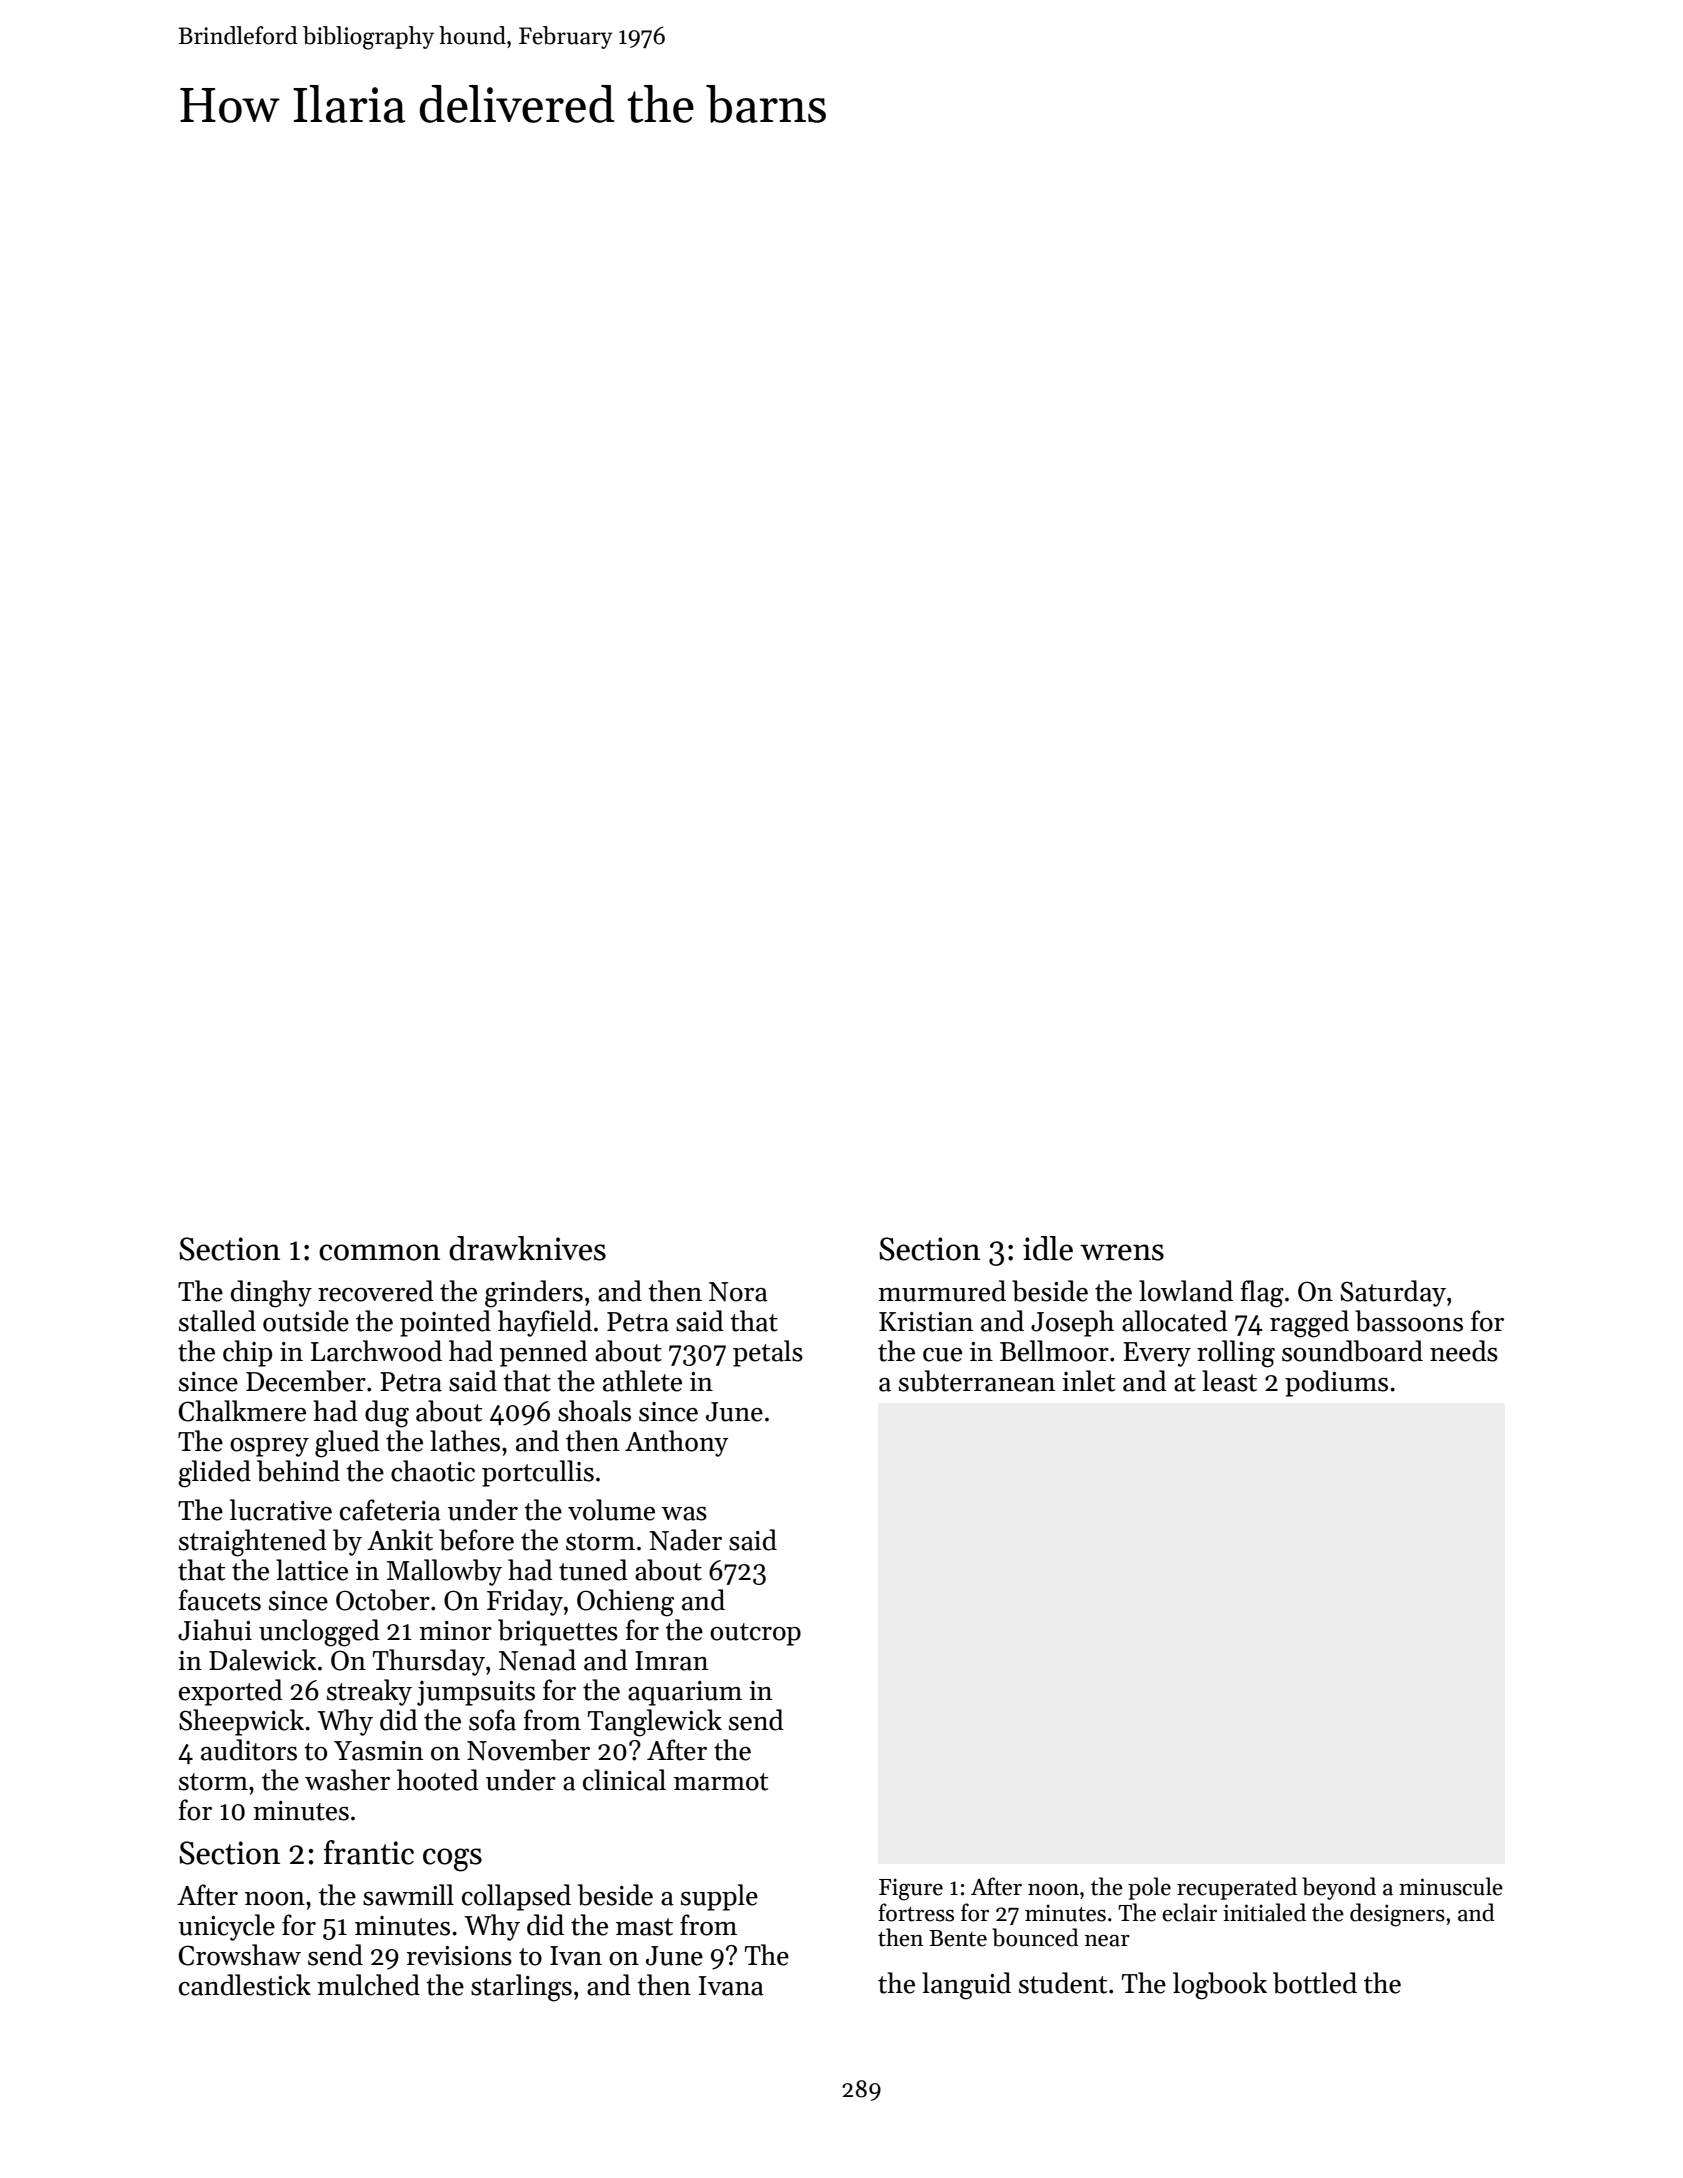  I want to click on beyond, so click(1339, 1888).
